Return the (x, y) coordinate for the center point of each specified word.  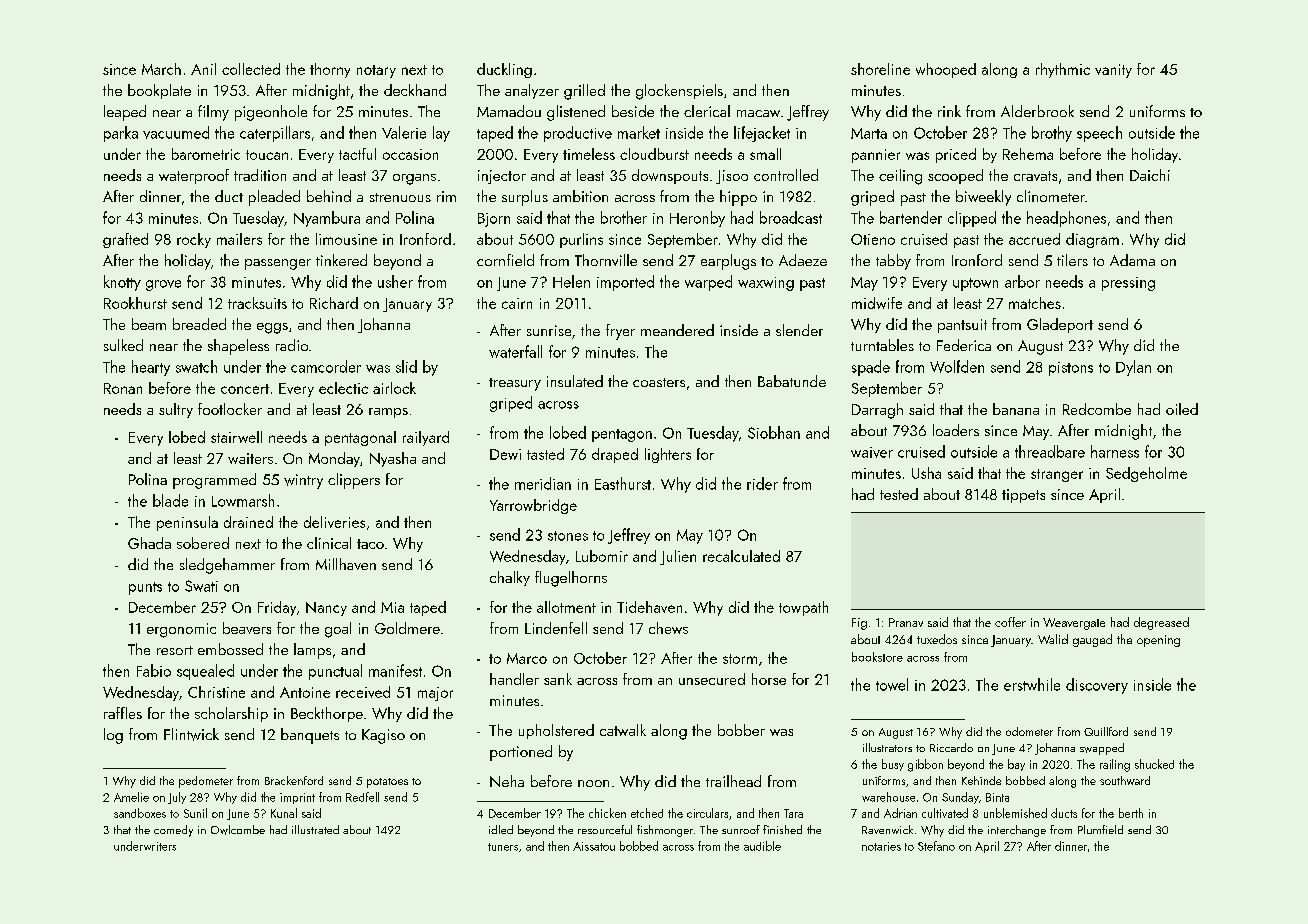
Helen (571, 281)
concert (245, 389)
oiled (1182, 409)
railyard (426, 438)
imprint (297, 798)
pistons (1071, 369)
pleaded (274, 198)
